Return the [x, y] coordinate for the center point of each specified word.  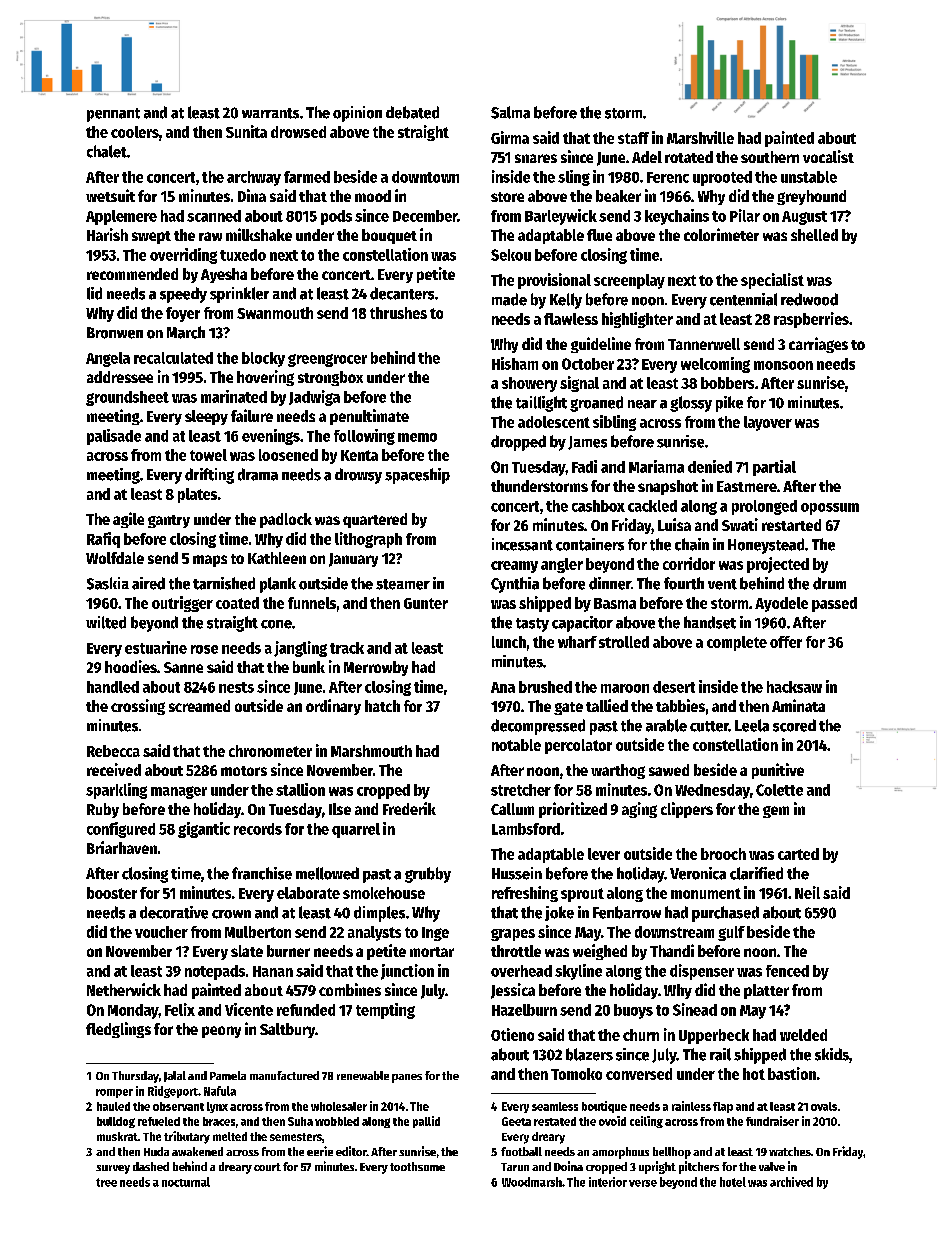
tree [106, 1182]
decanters [402, 293]
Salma [510, 112]
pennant [113, 115]
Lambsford [526, 829]
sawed [669, 770]
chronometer [270, 751]
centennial [743, 299]
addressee [120, 377]
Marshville [700, 137]
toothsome [417, 1166]
